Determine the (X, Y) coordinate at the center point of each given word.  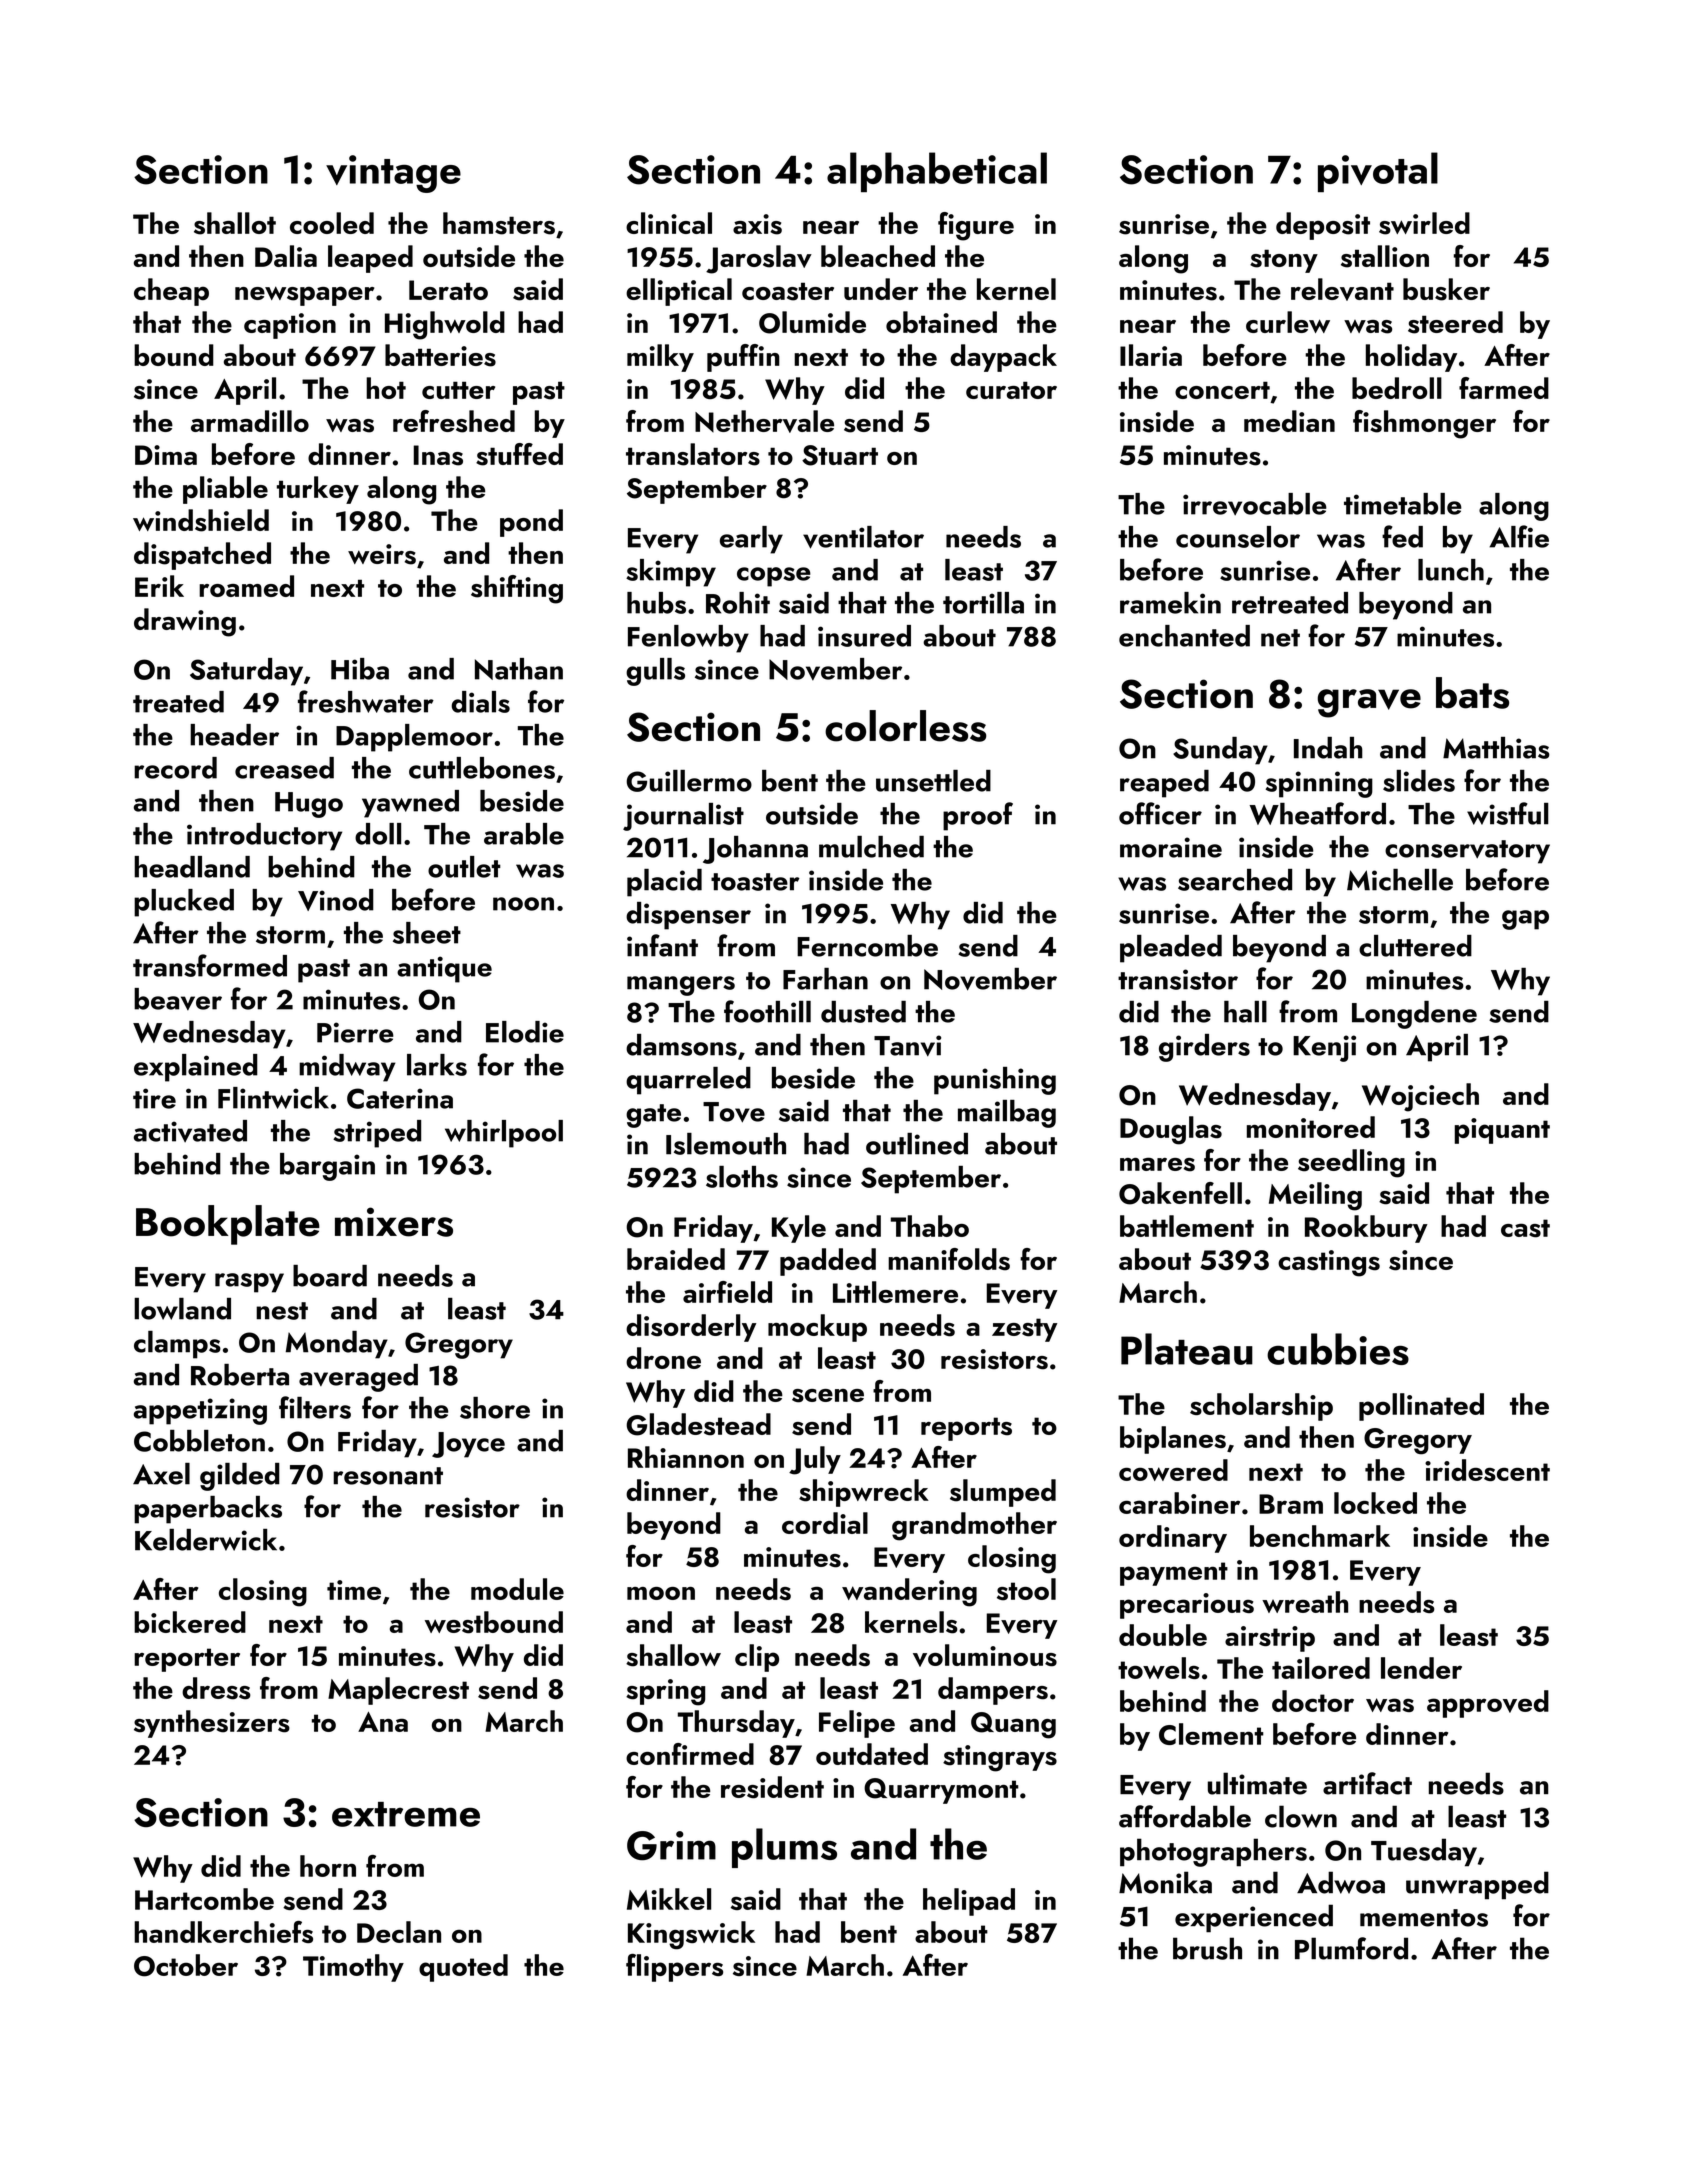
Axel (161, 1474)
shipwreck (864, 1493)
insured (864, 636)
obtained (941, 322)
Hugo (309, 805)
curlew (1288, 322)
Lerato (448, 290)
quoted (463, 1968)
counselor (1238, 537)
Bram (1291, 1504)
